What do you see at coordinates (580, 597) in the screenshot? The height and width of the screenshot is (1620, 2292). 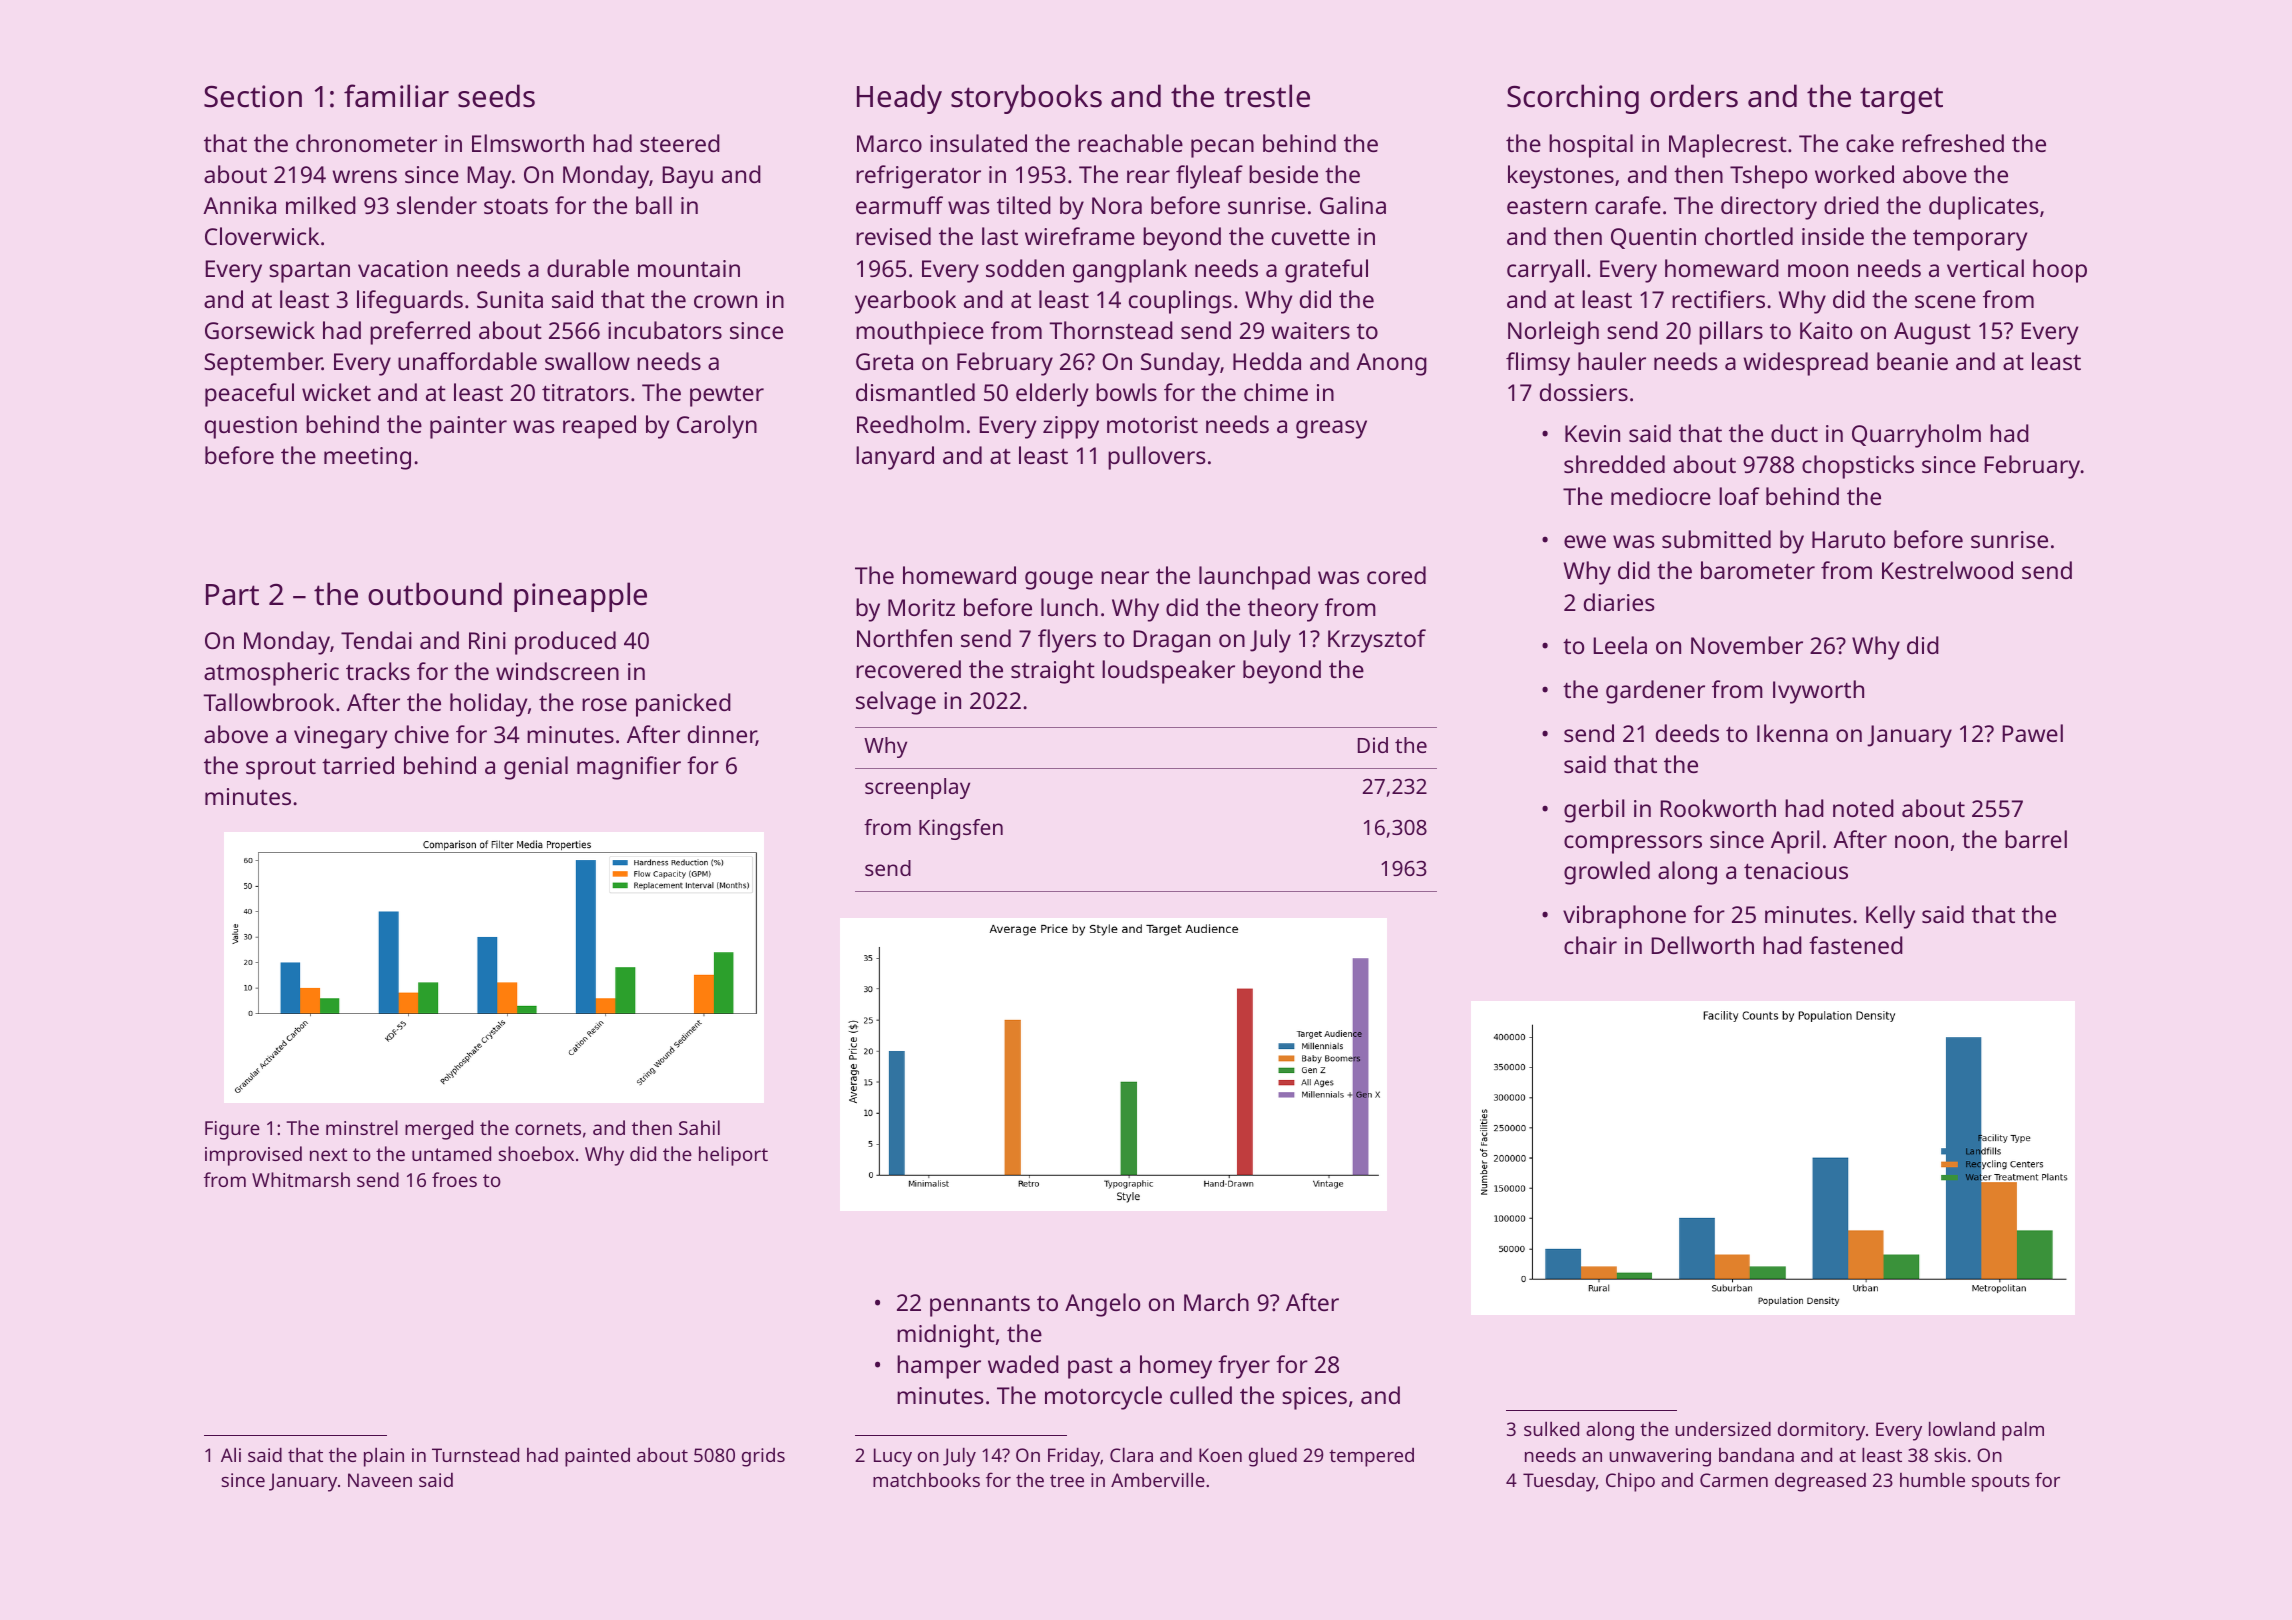 I see `pineapple` at bounding box center [580, 597].
